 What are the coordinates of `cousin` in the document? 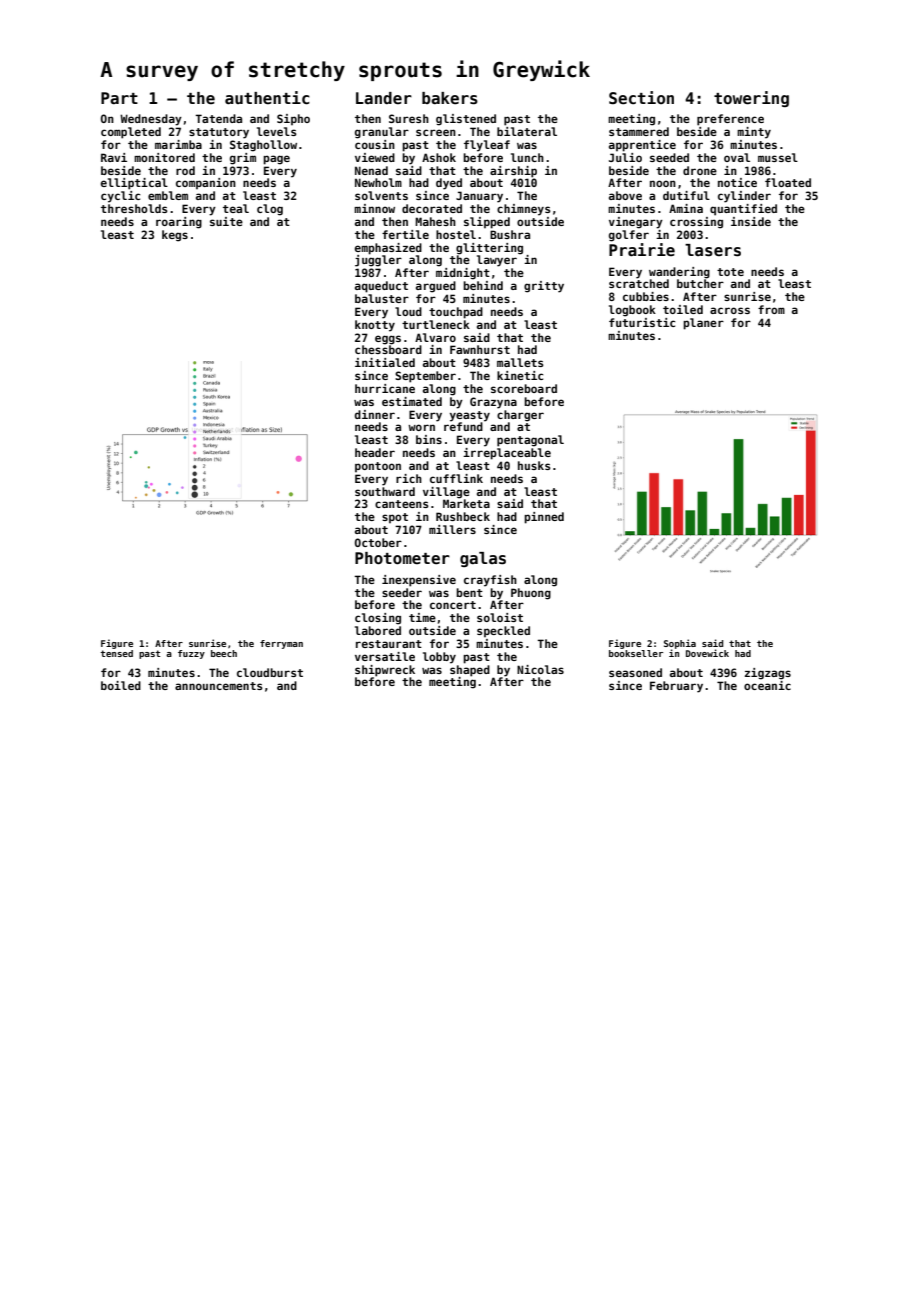 It's located at (375, 144).
